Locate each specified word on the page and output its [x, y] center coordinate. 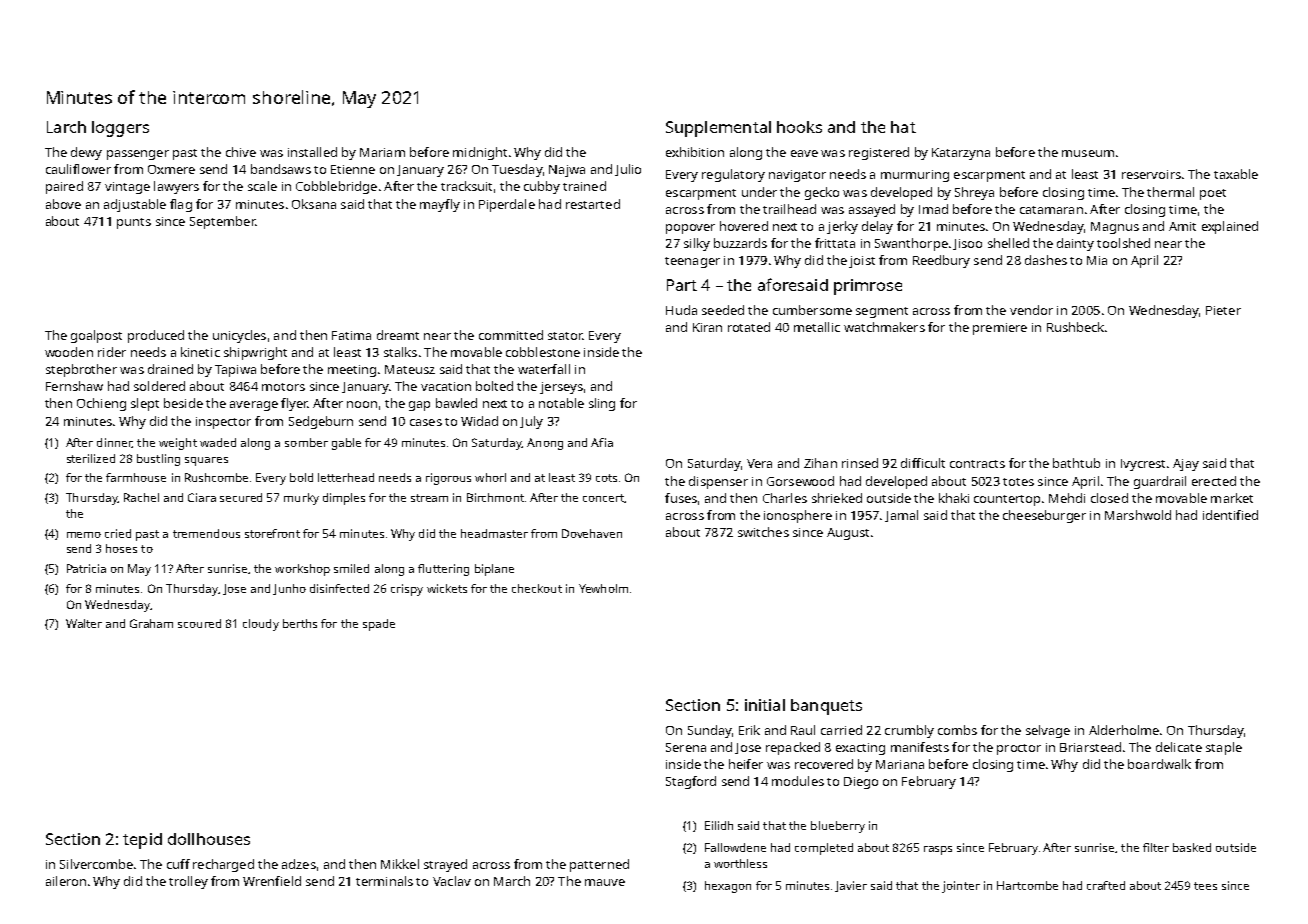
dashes [1046, 260]
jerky [842, 227]
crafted [1106, 885]
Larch [66, 127]
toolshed [1123, 243]
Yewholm [603, 588]
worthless [740, 863]
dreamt [398, 335]
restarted [593, 204]
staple [1224, 748]
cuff [178, 864]
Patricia [86, 568]
